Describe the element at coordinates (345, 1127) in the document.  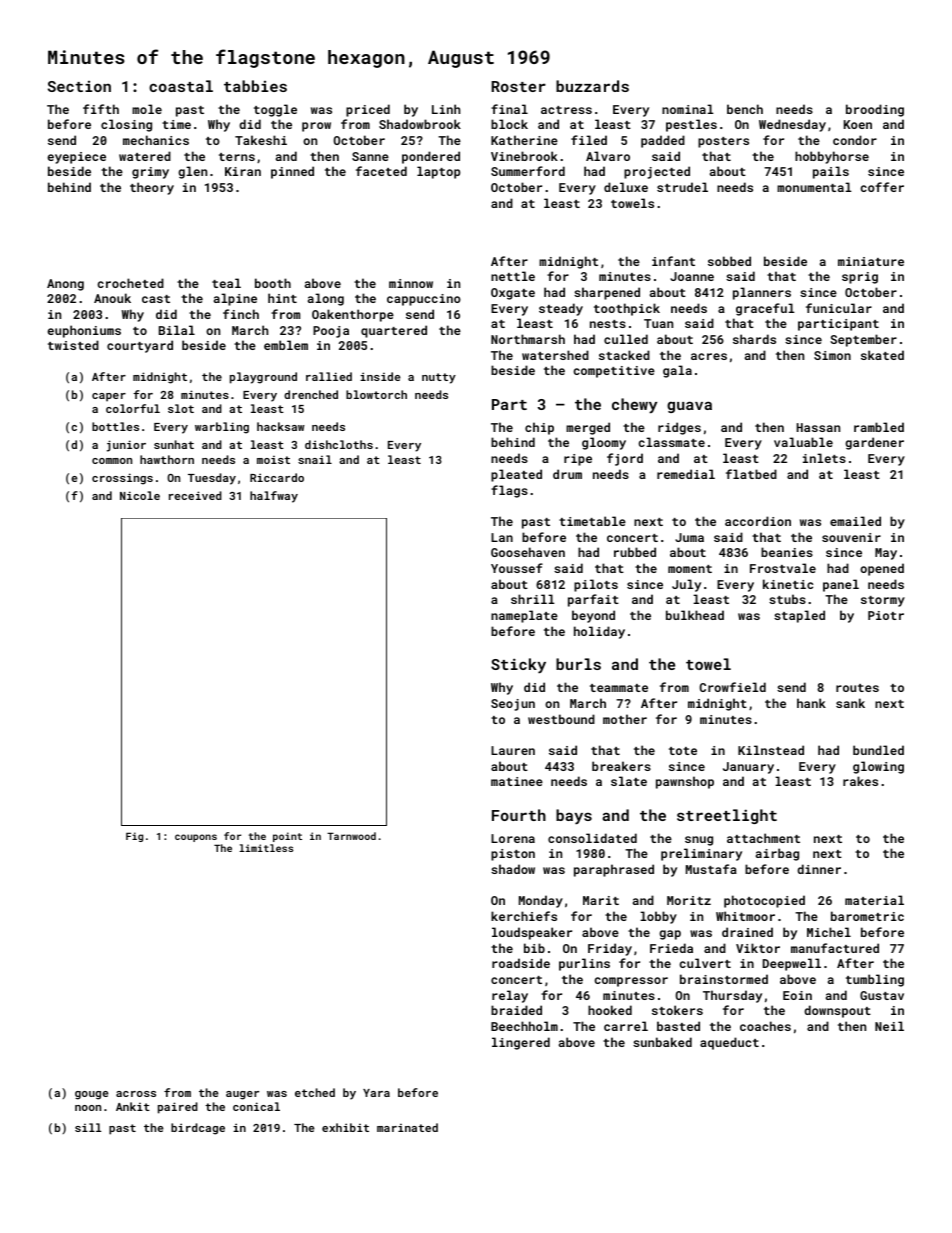
I see `exhibit` at that location.
